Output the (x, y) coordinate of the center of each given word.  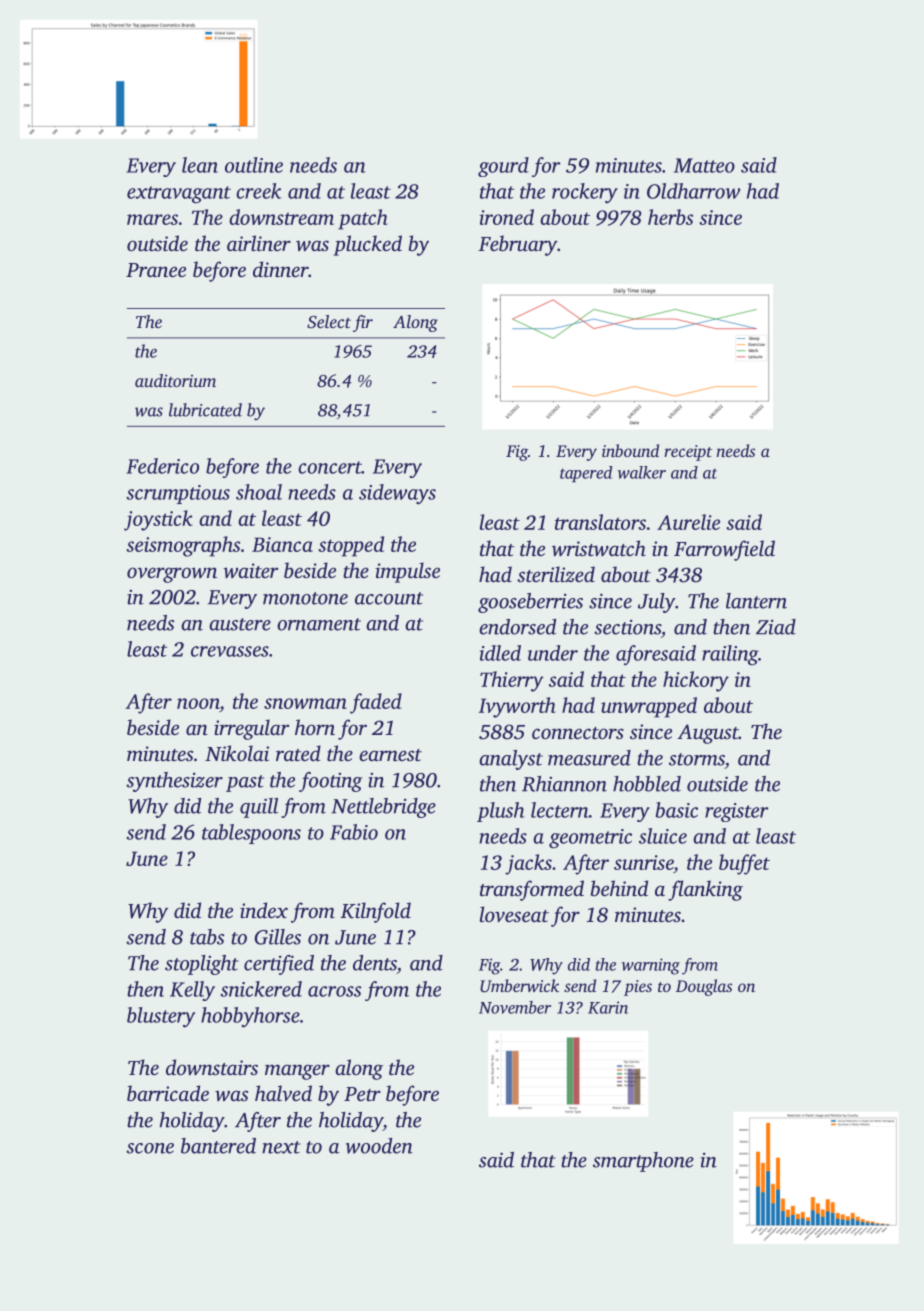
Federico (162, 466)
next (281, 1147)
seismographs (183, 546)
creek (258, 191)
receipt (688, 453)
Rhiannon (564, 784)
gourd (503, 167)
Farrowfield (724, 550)
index (264, 910)
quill (259, 808)
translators (600, 522)
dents (375, 963)
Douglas (704, 987)
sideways (397, 494)
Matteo (704, 165)
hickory (696, 681)
